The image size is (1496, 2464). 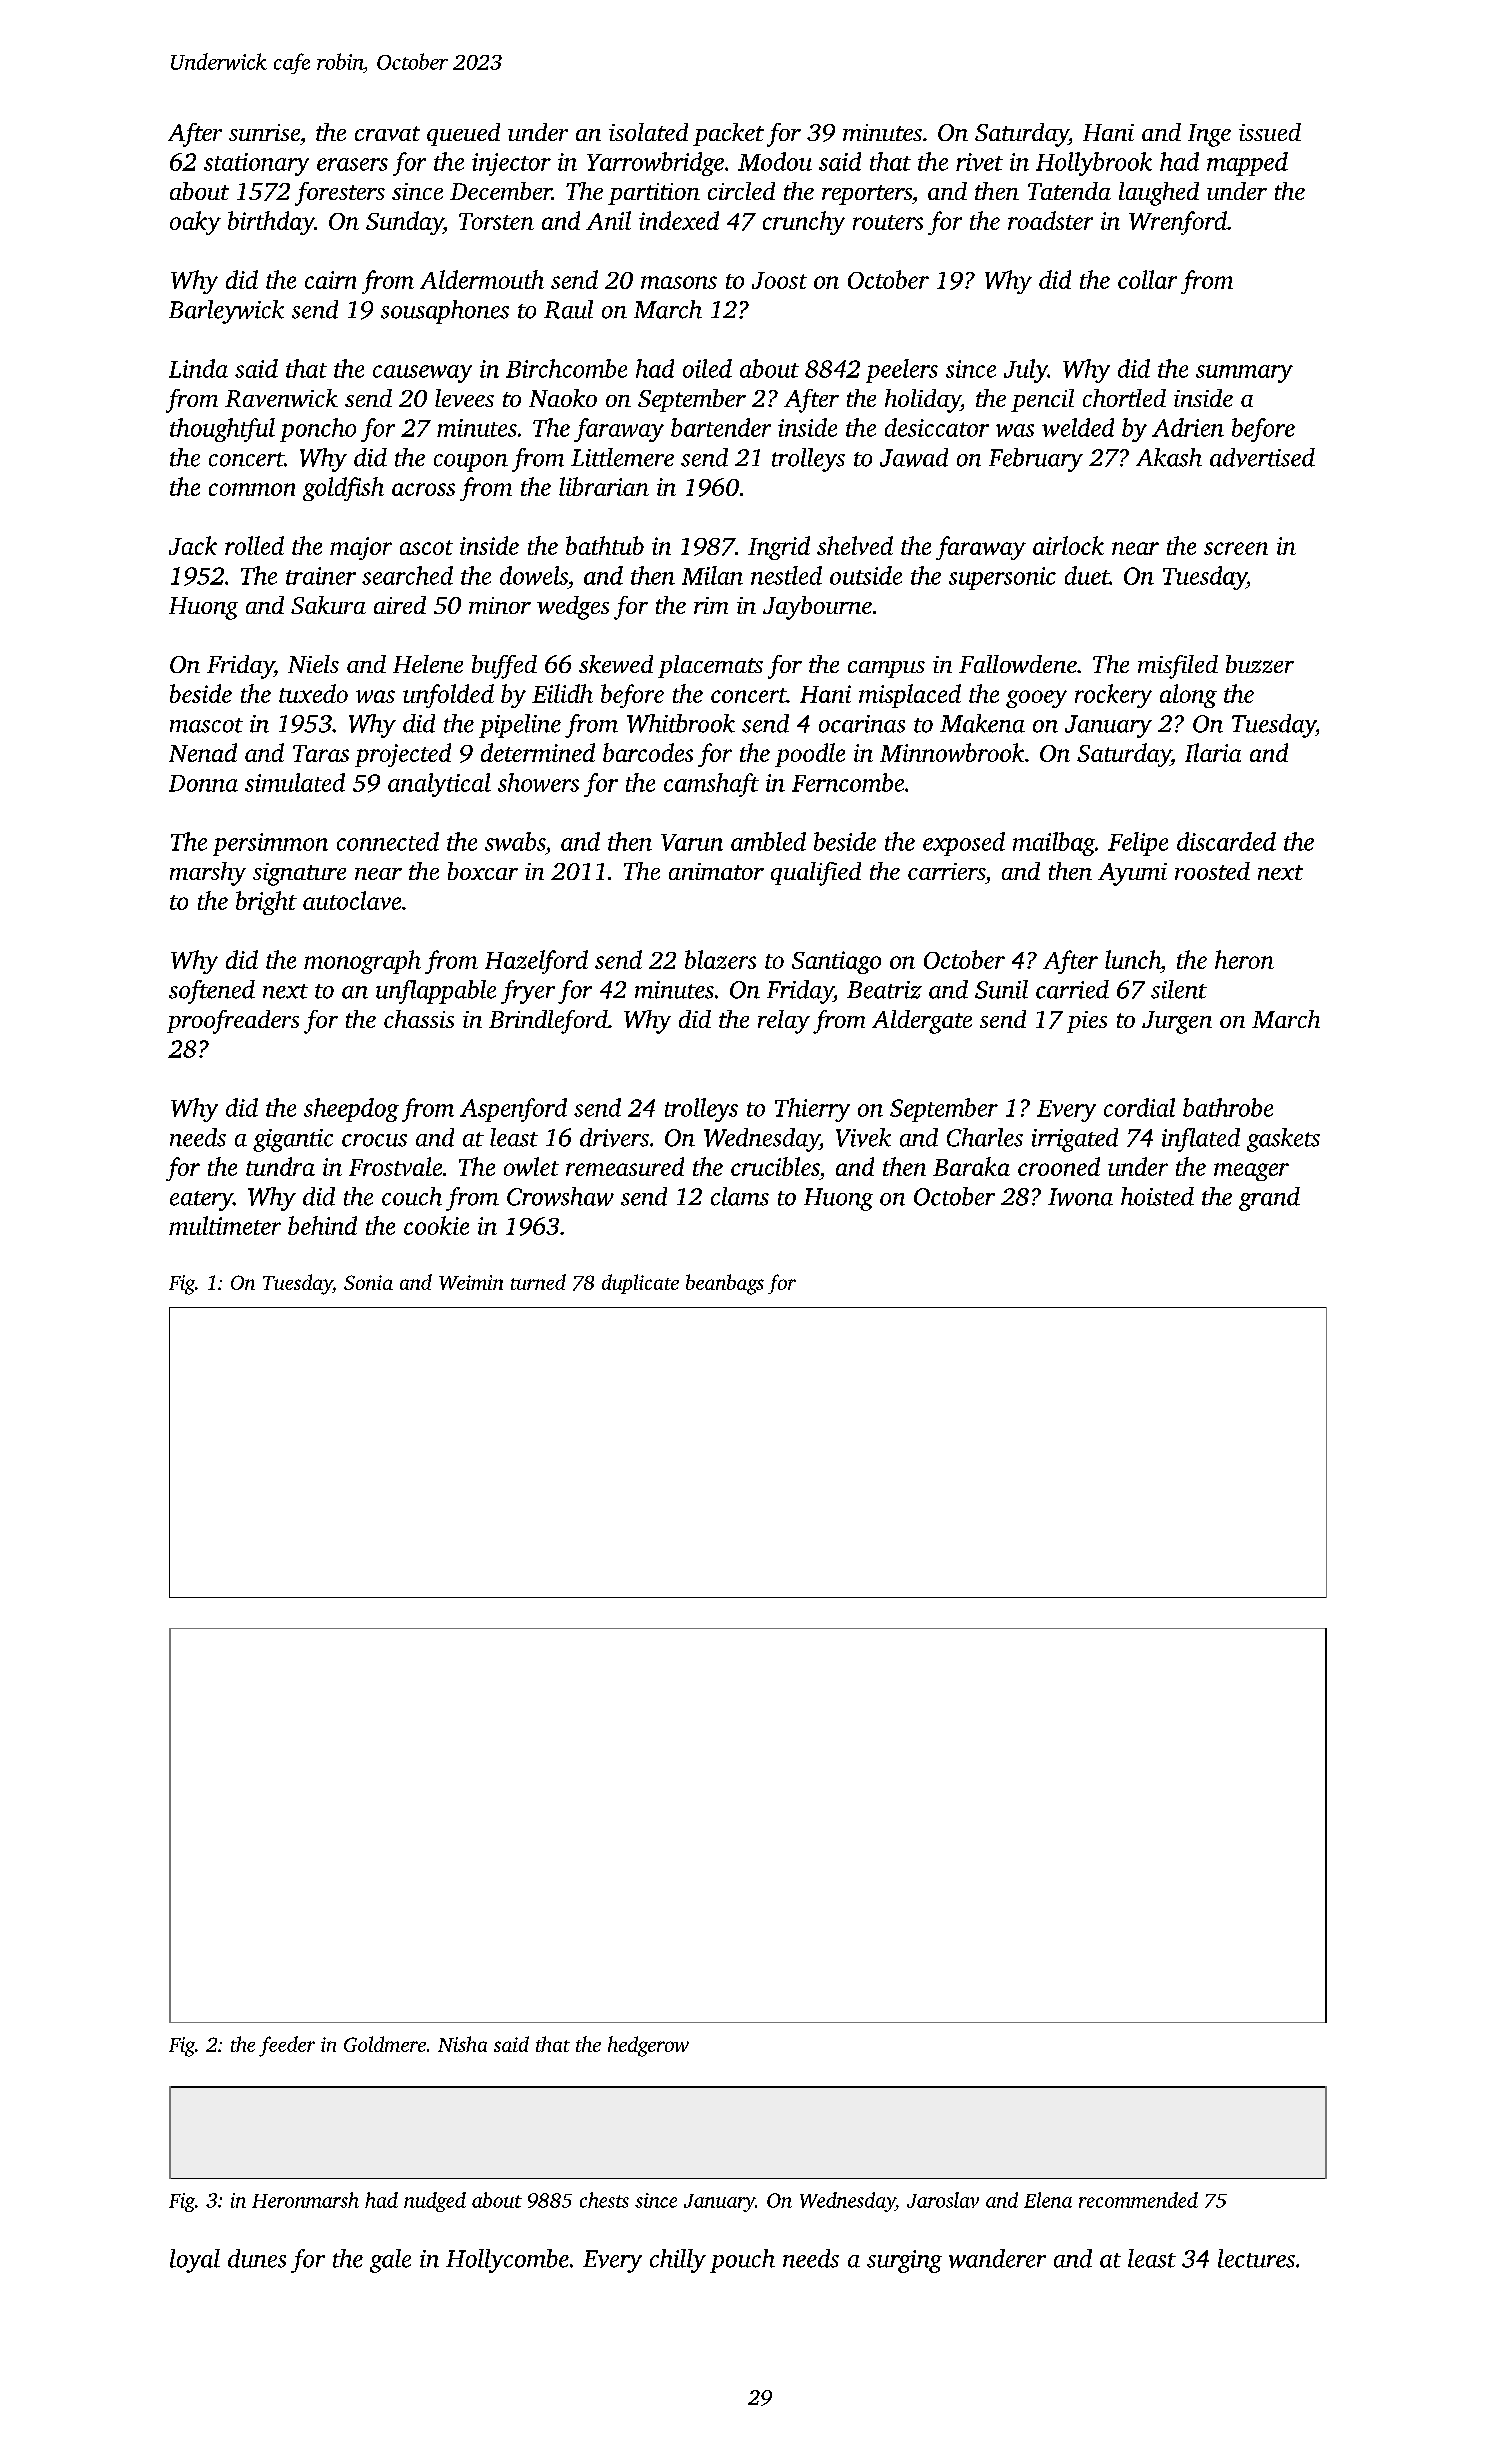 What do you see at coordinates (387, 133) in the document?
I see `cravat` at bounding box center [387, 133].
